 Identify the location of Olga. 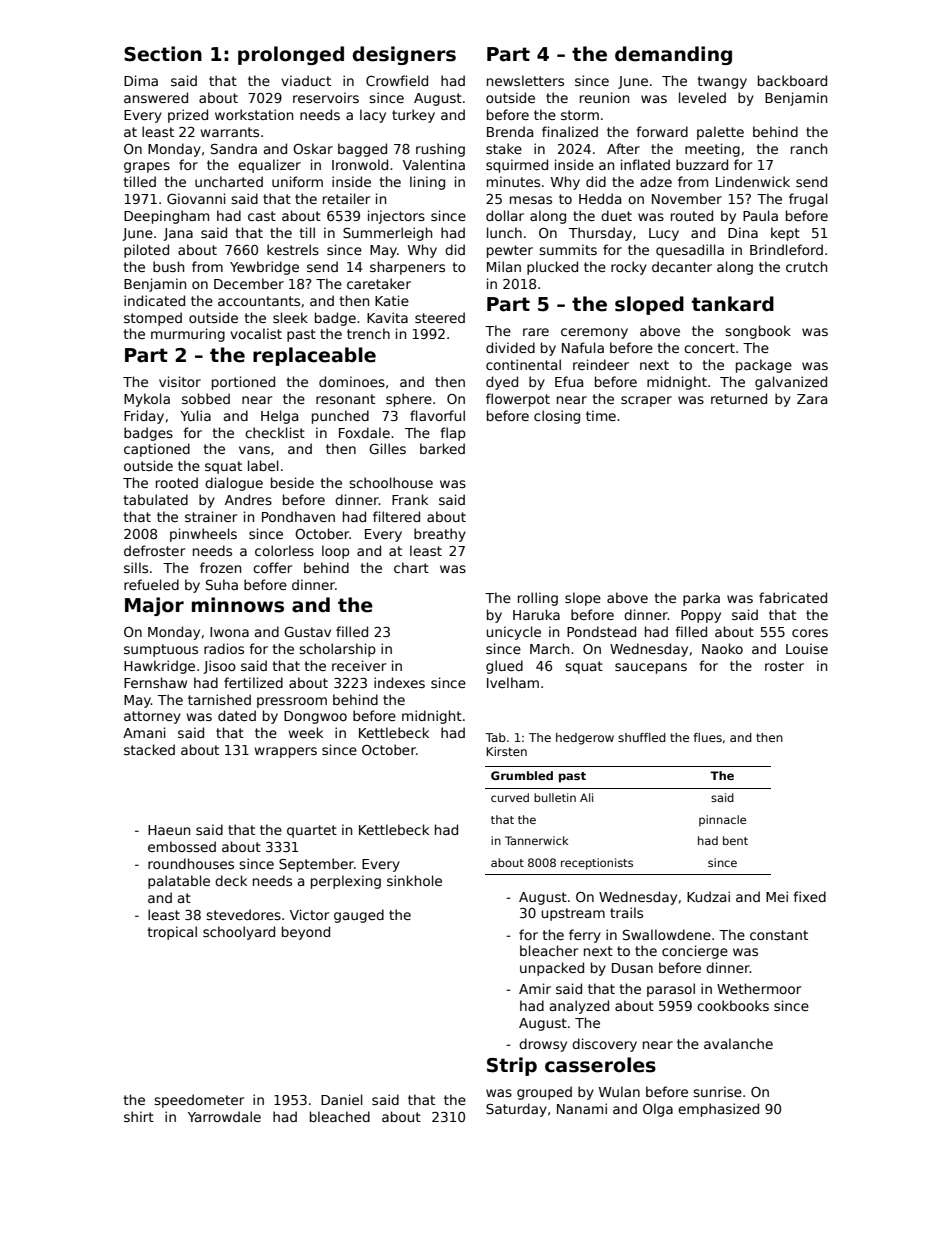
(658, 1110).
